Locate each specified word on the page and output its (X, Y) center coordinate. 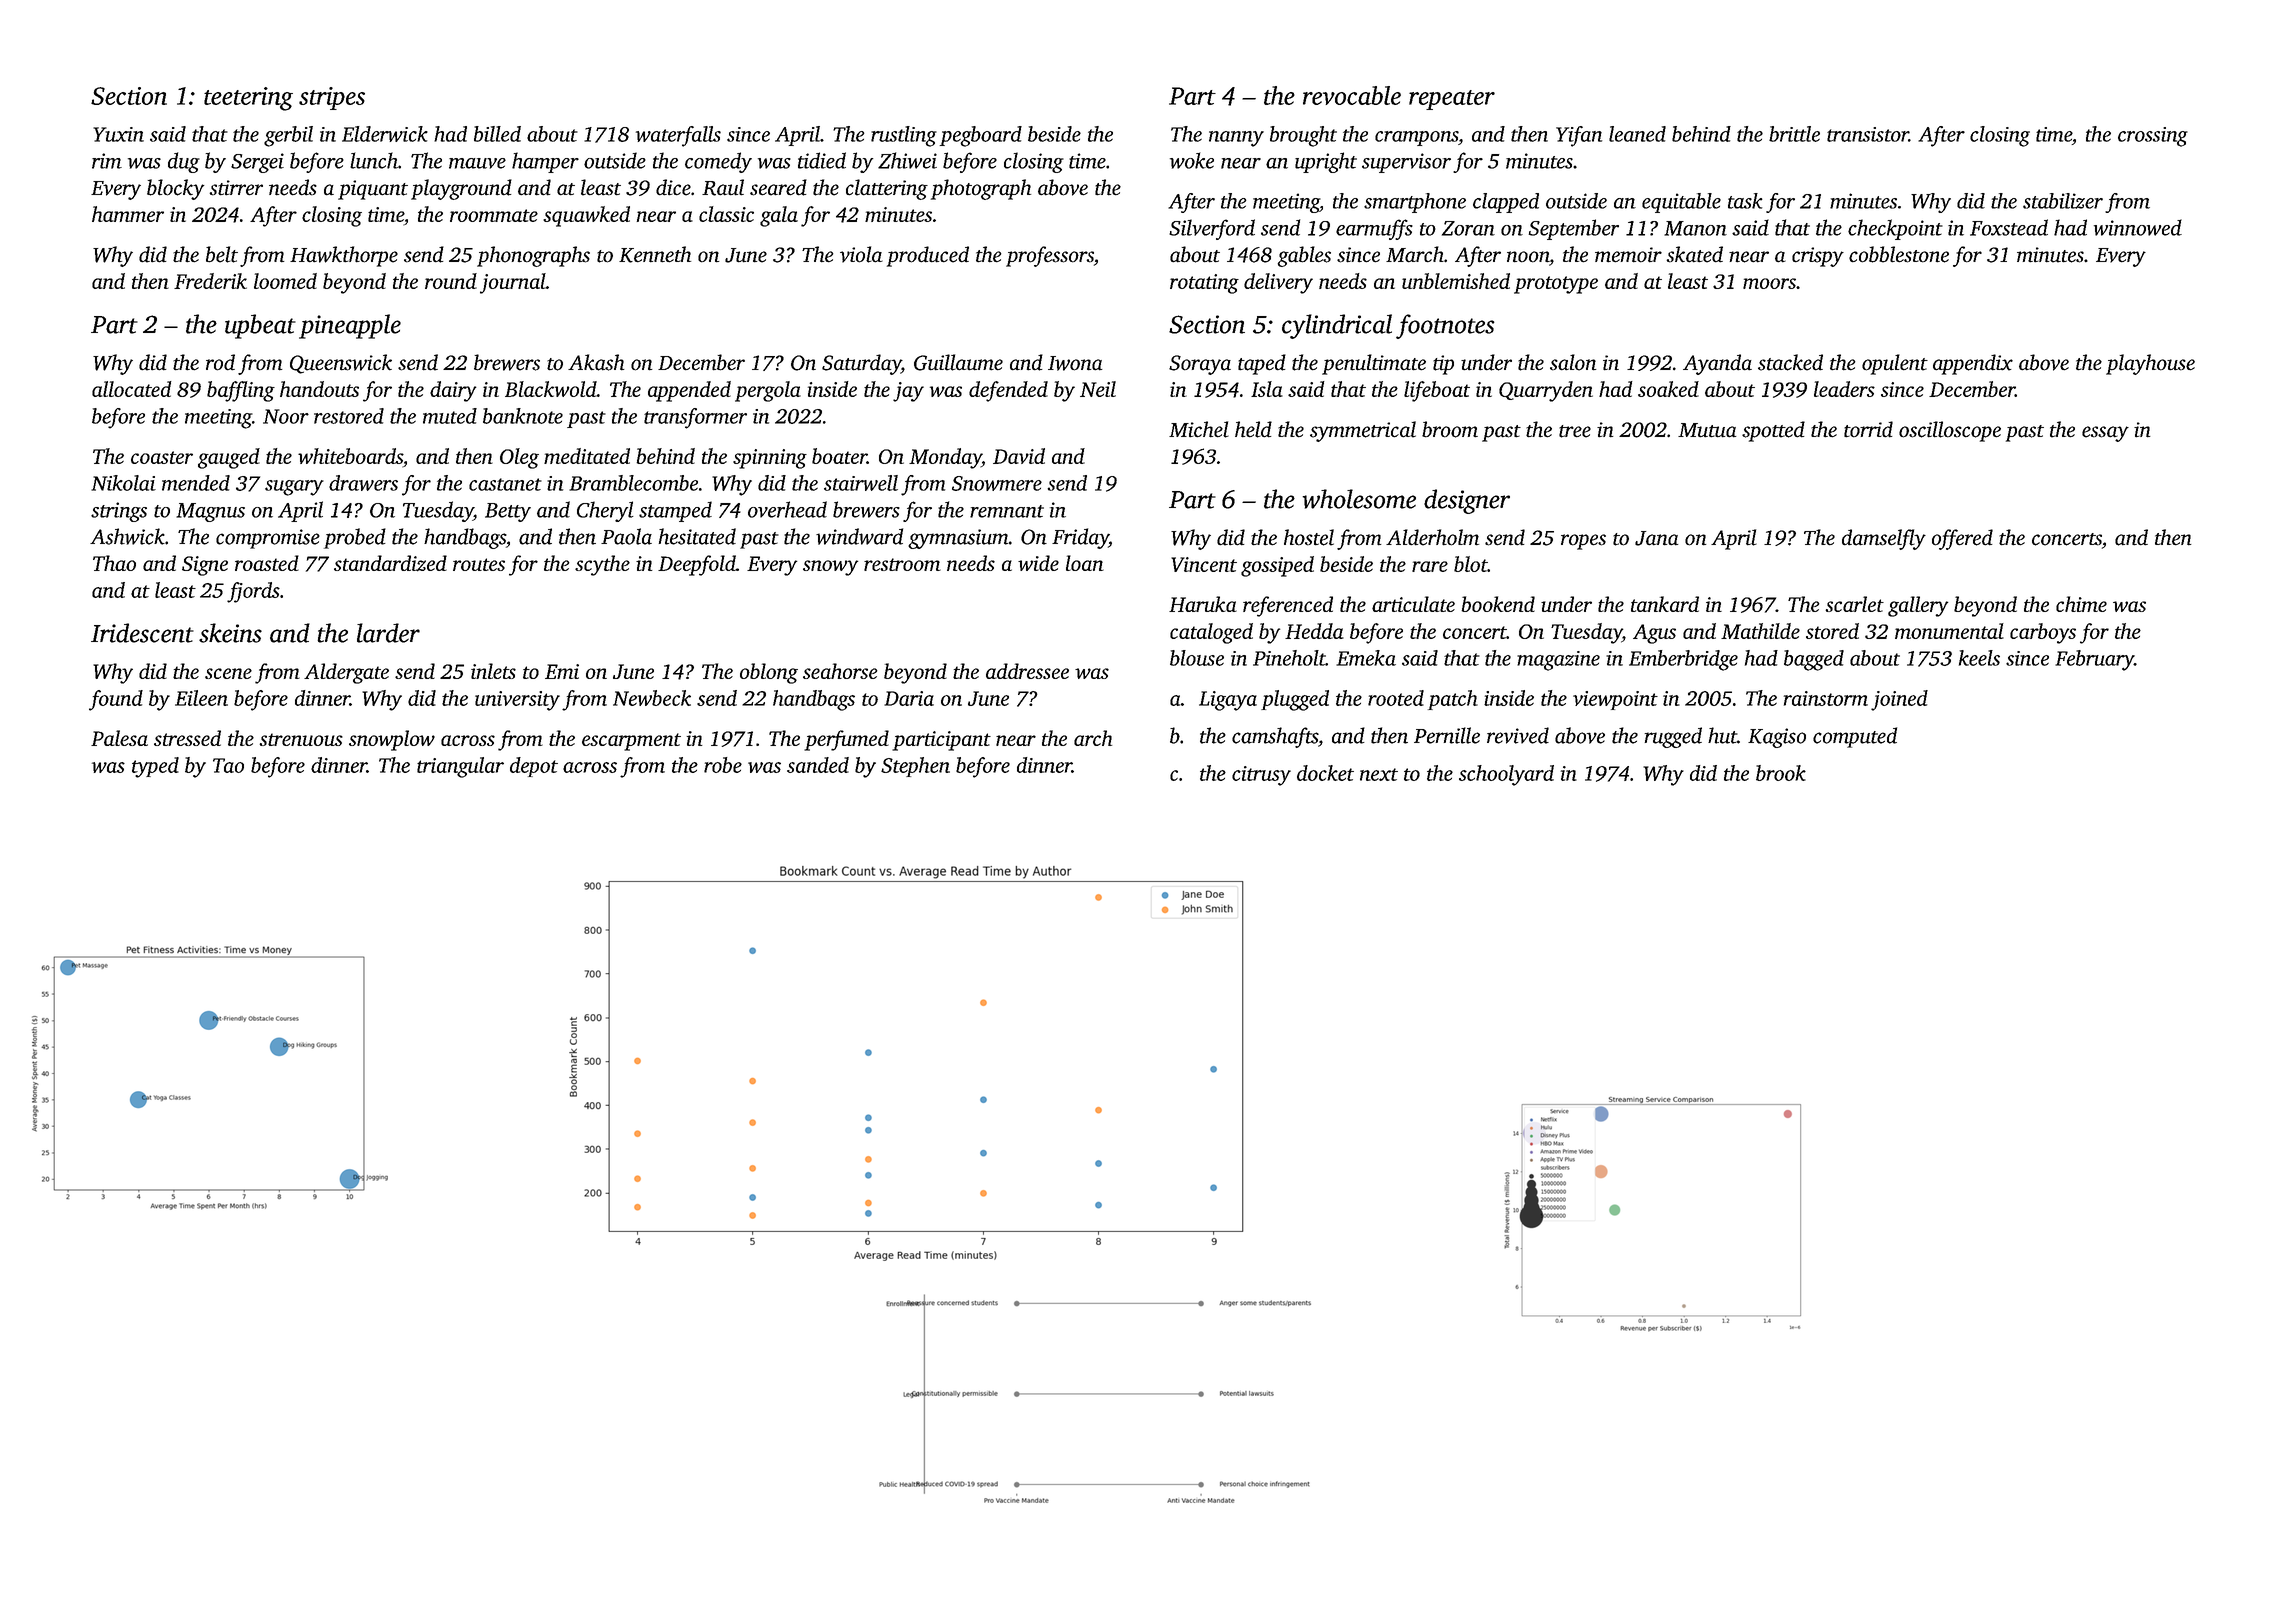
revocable (1352, 95)
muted (450, 416)
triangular (460, 767)
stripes (332, 98)
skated (1694, 254)
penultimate (1374, 364)
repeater (1452, 100)
